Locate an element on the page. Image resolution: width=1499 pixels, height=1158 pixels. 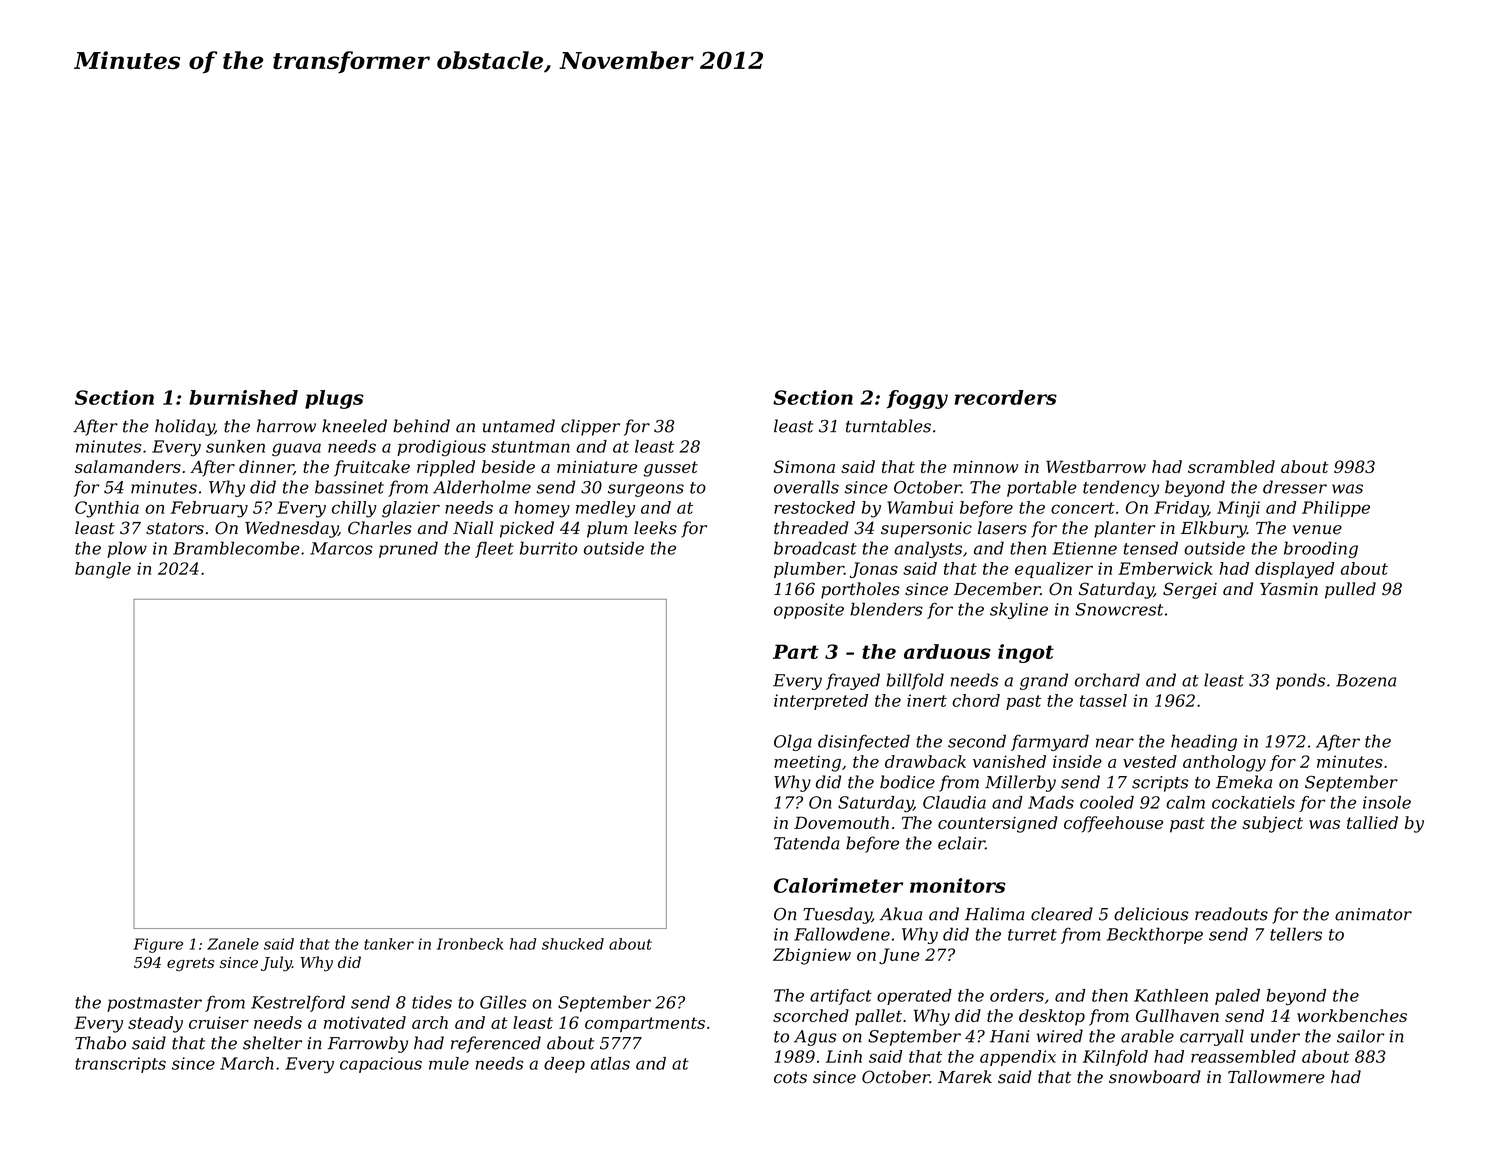
interpreted is located at coordinates (821, 702).
